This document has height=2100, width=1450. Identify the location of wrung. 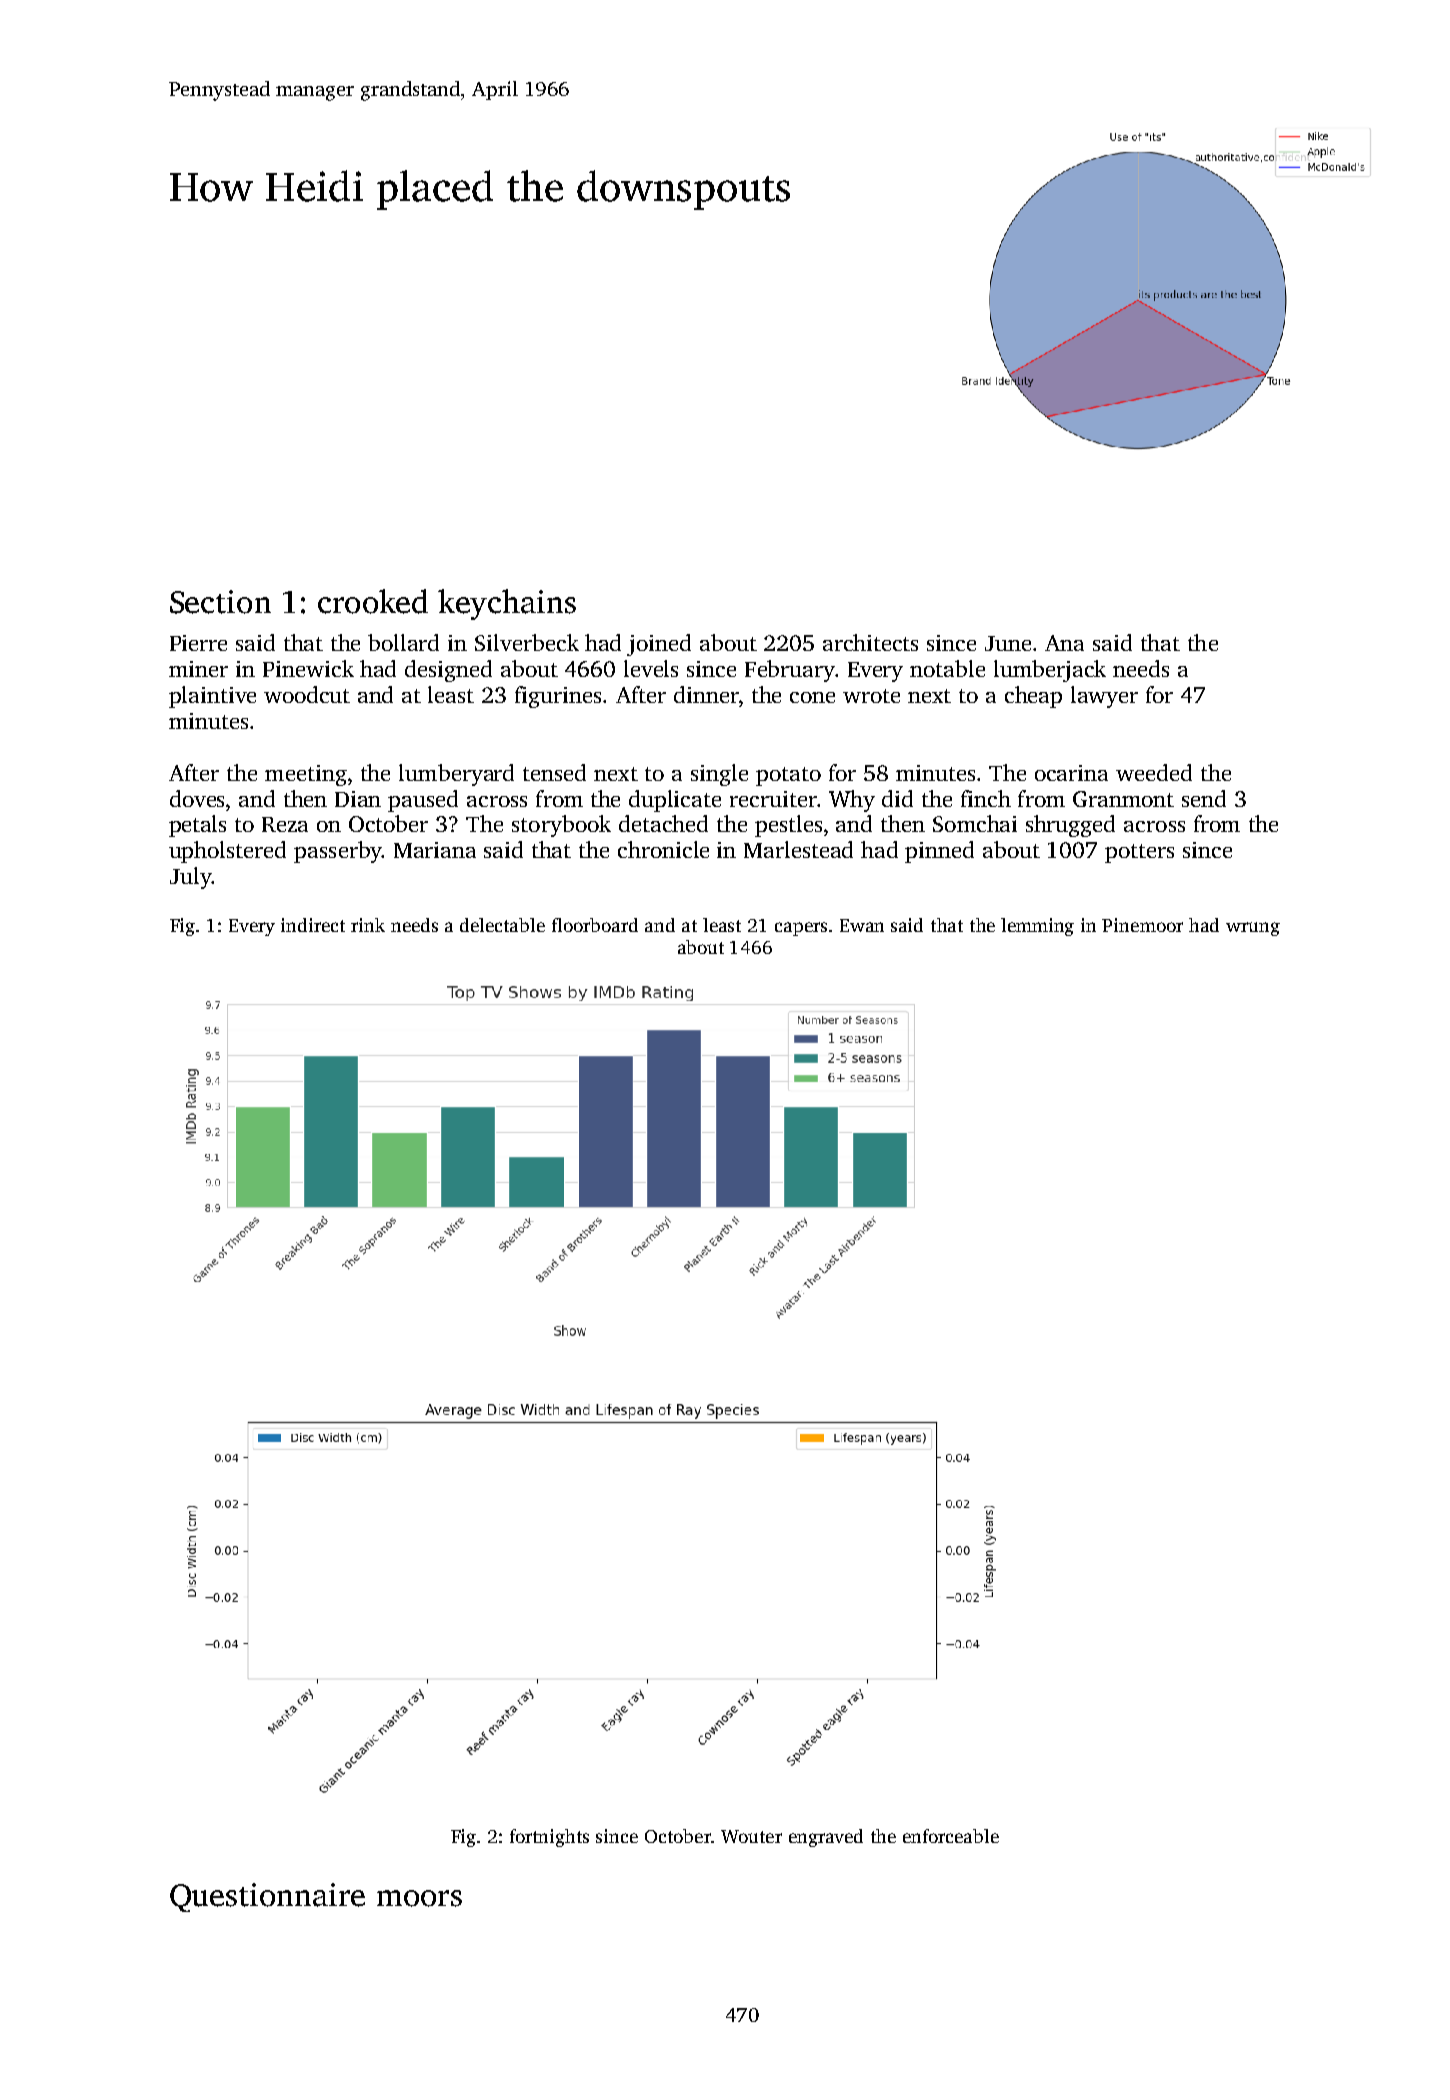
(1253, 929).
